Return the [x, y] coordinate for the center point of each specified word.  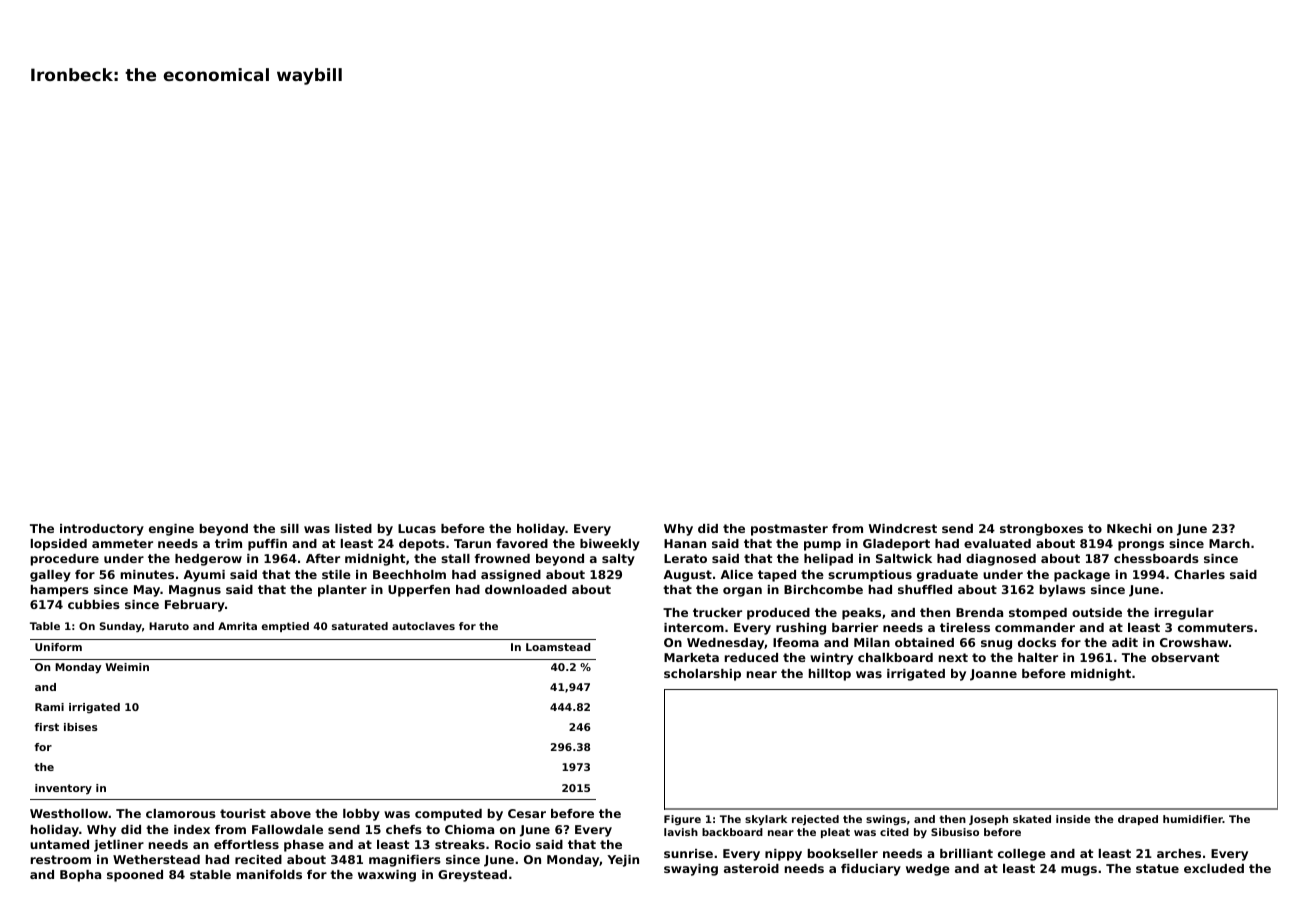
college [1022, 855]
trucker [717, 612]
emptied [285, 627]
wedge [928, 870]
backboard [732, 832]
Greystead [472, 876]
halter [1038, 657]
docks [1037, 642]
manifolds [269, 874]
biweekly [610, 545]
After [323, 558]
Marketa [691, 657]
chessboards [1156, 558]
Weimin [127, 667]
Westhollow [69, 813]
